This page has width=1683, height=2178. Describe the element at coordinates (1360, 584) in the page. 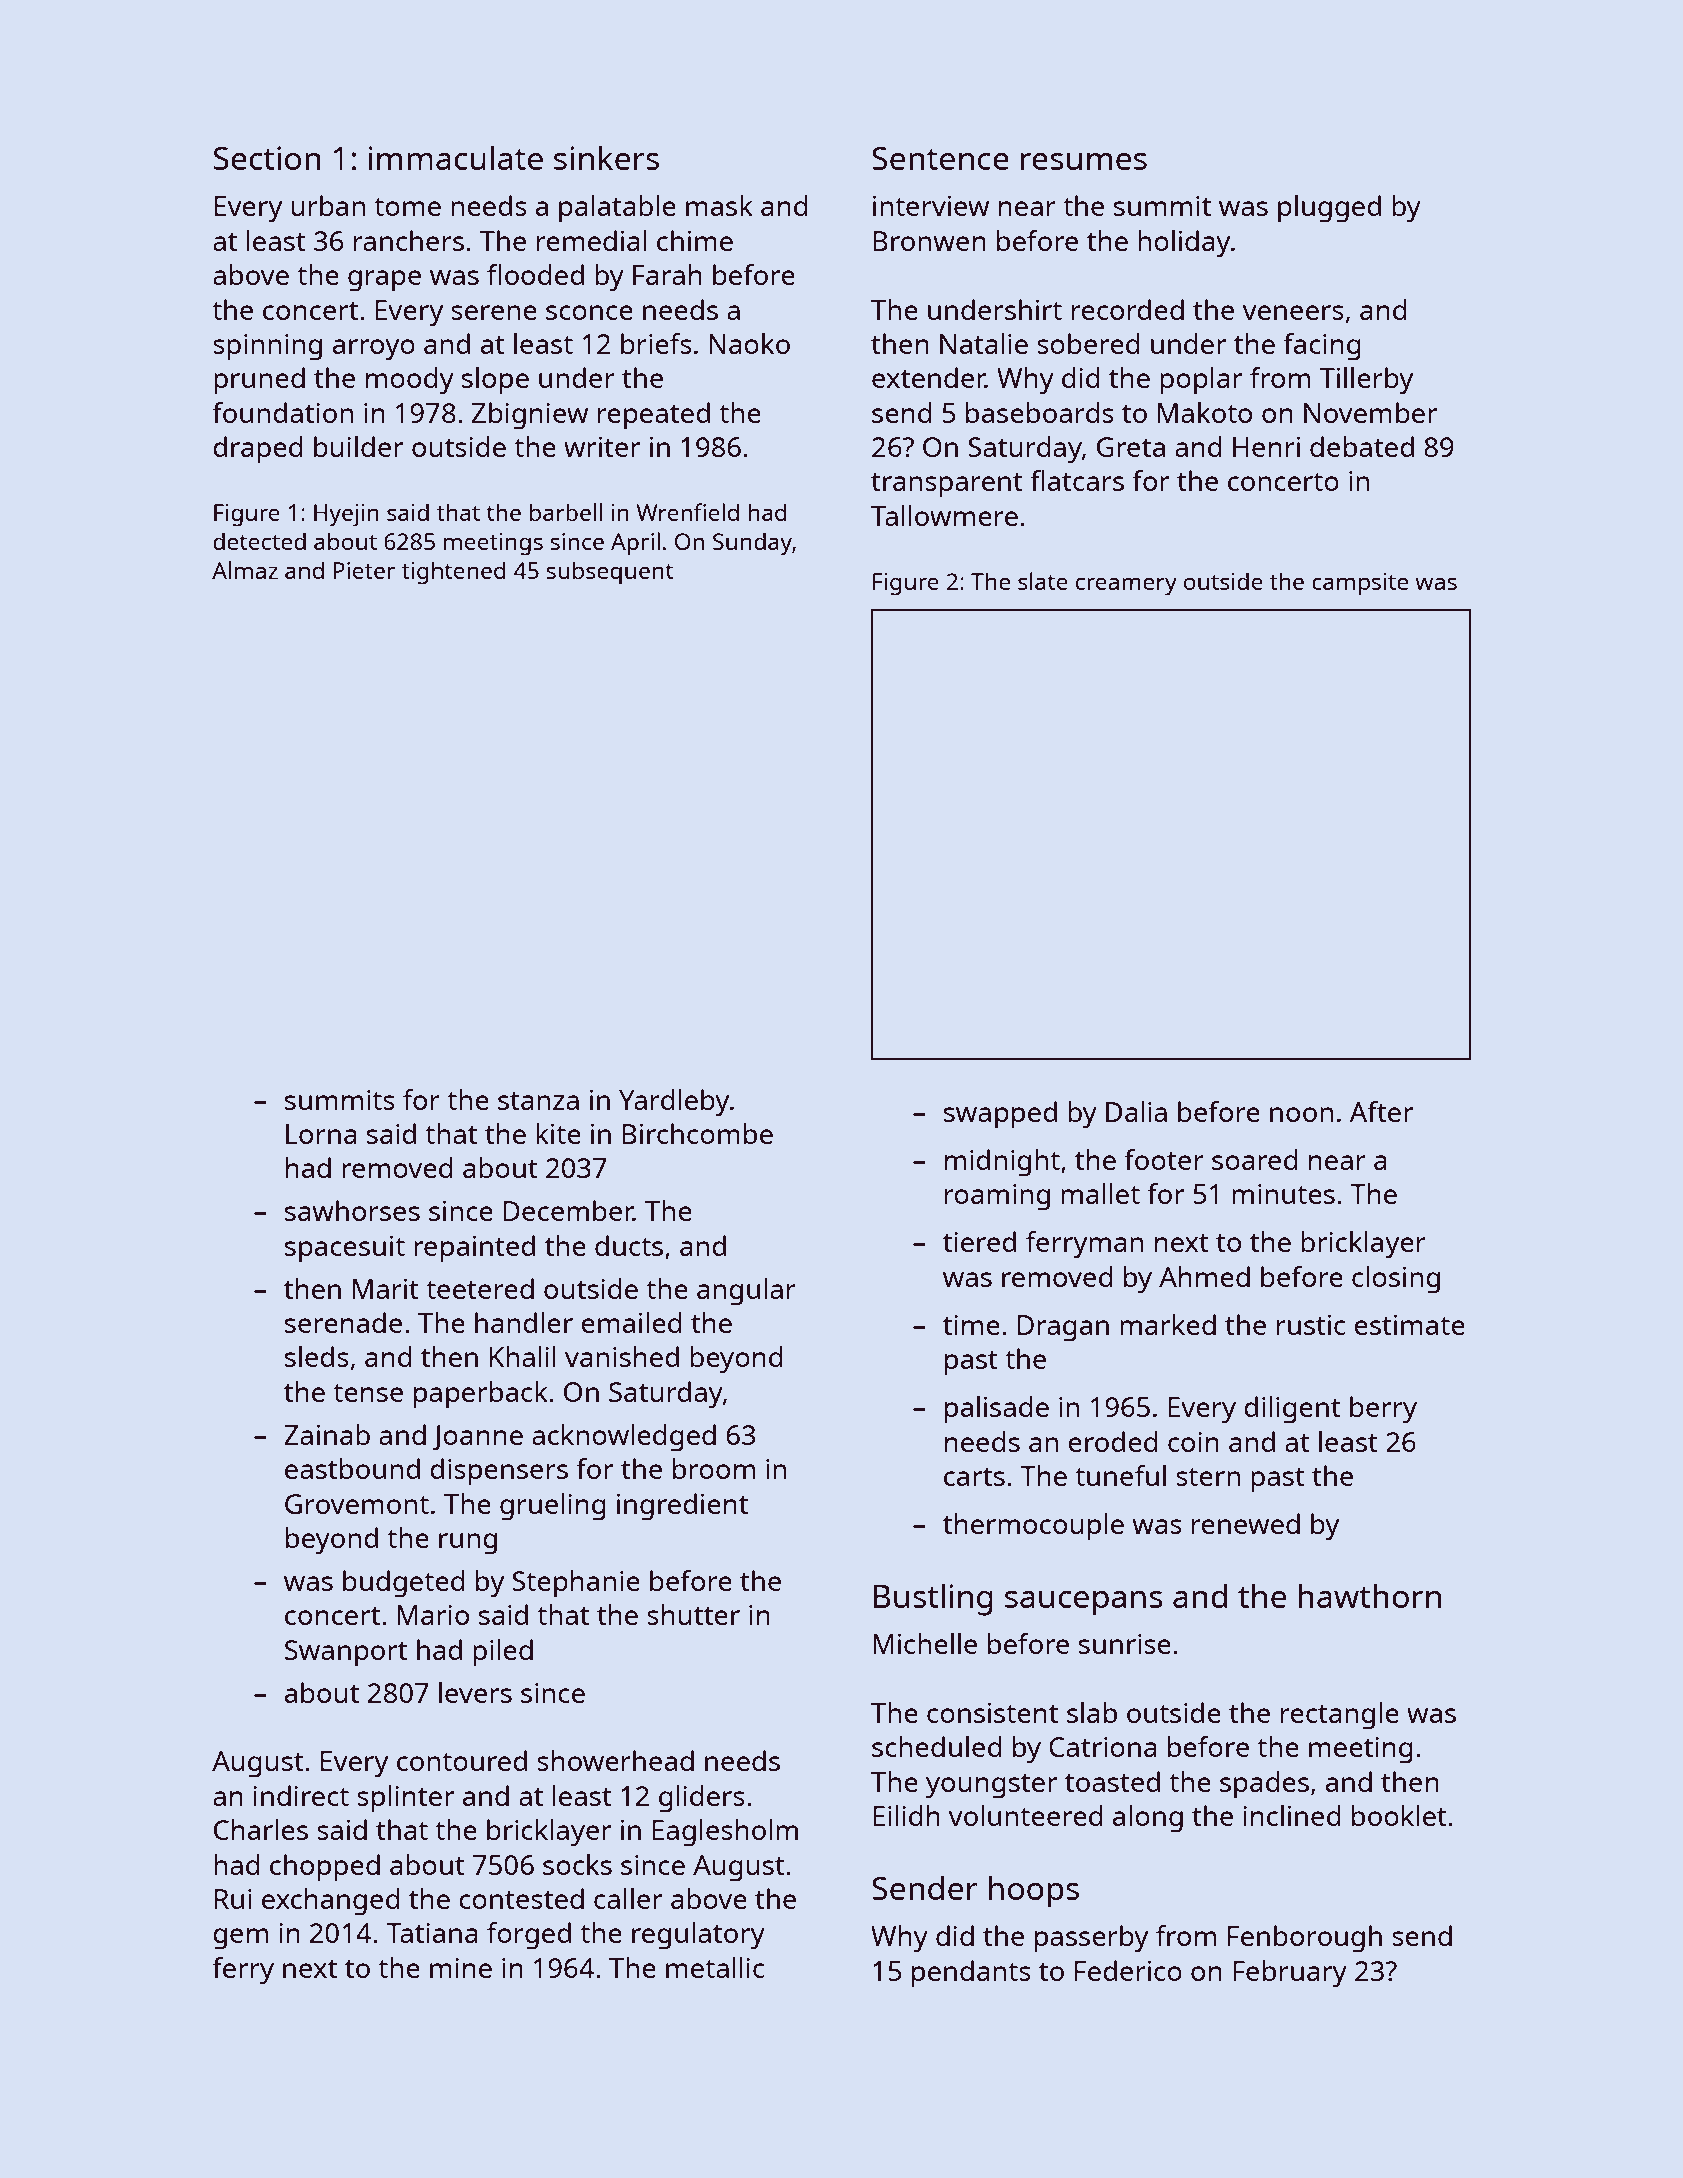

I see `campsite` at that location.
